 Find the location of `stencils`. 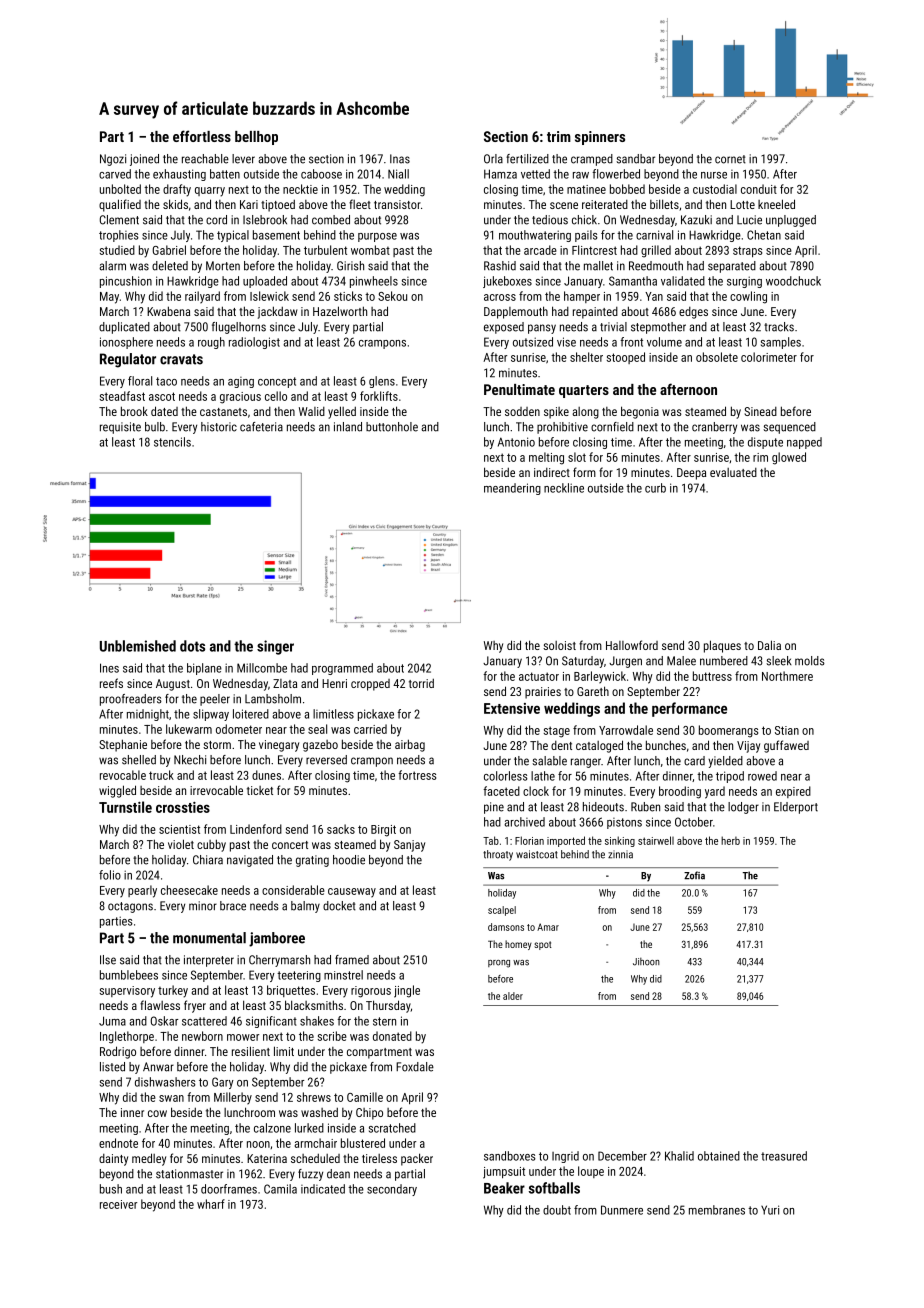

stencils is located at coordinates (172, 442).
